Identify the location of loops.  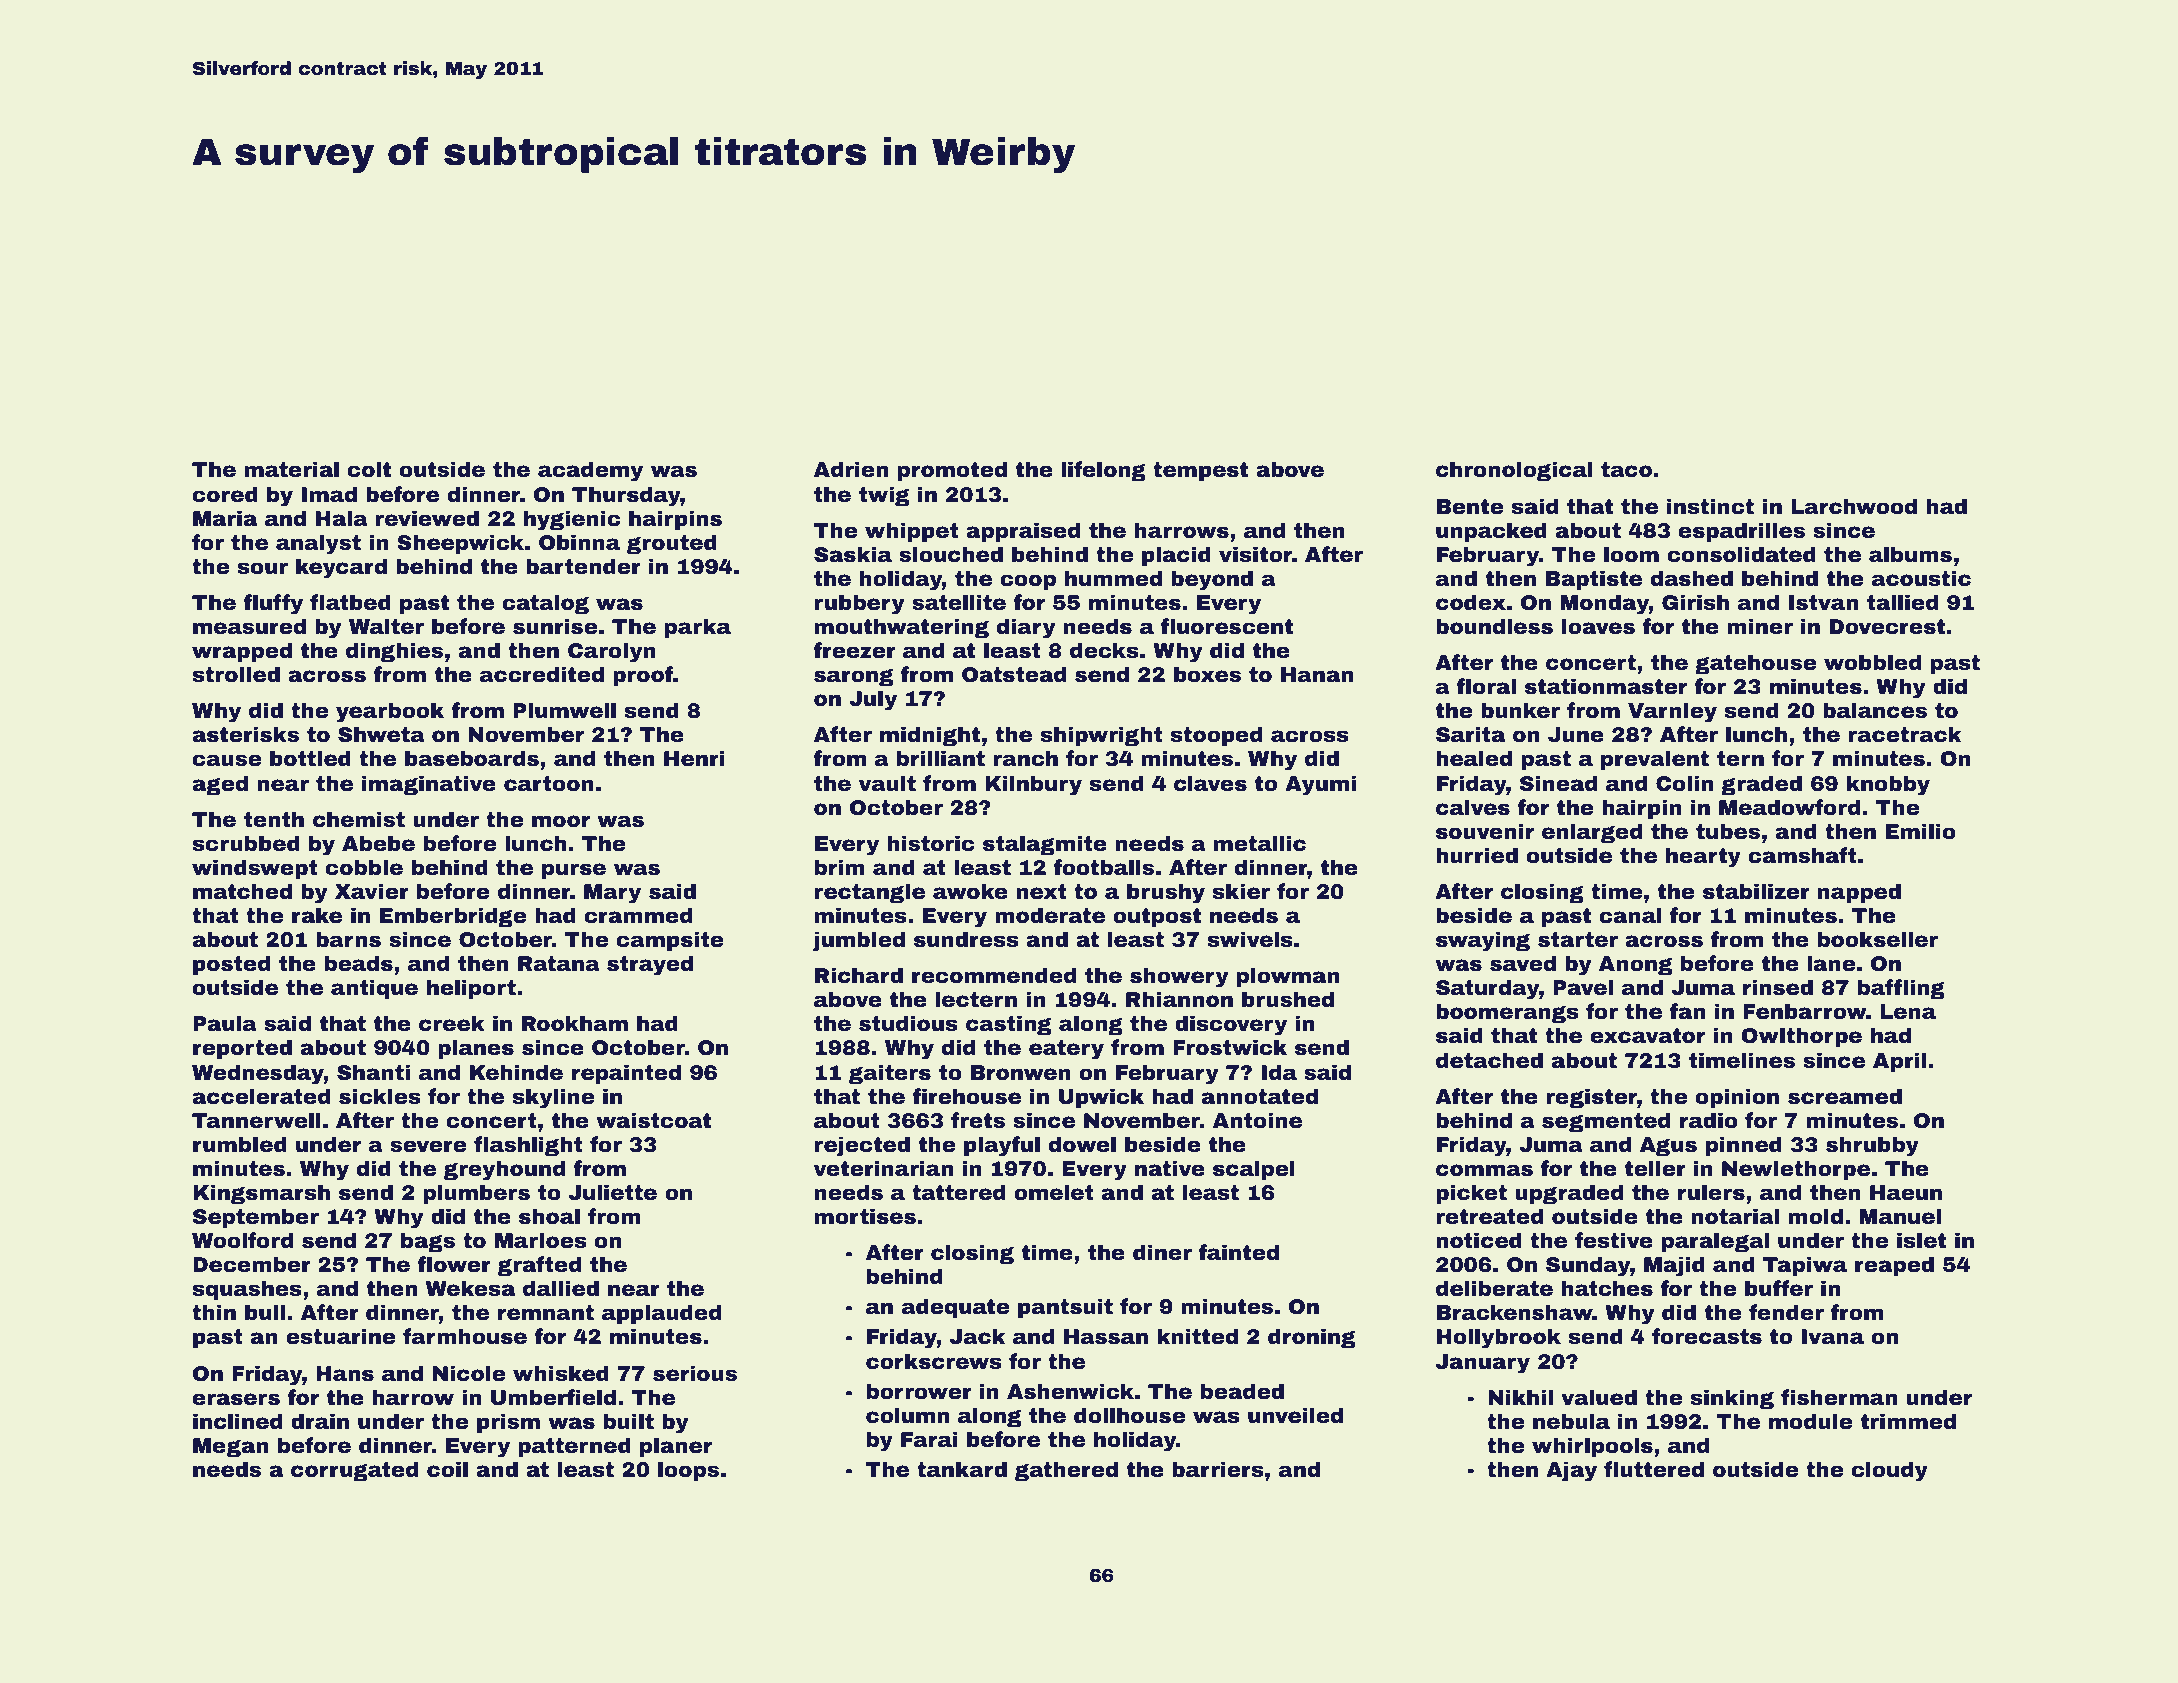
(688, 1471).
